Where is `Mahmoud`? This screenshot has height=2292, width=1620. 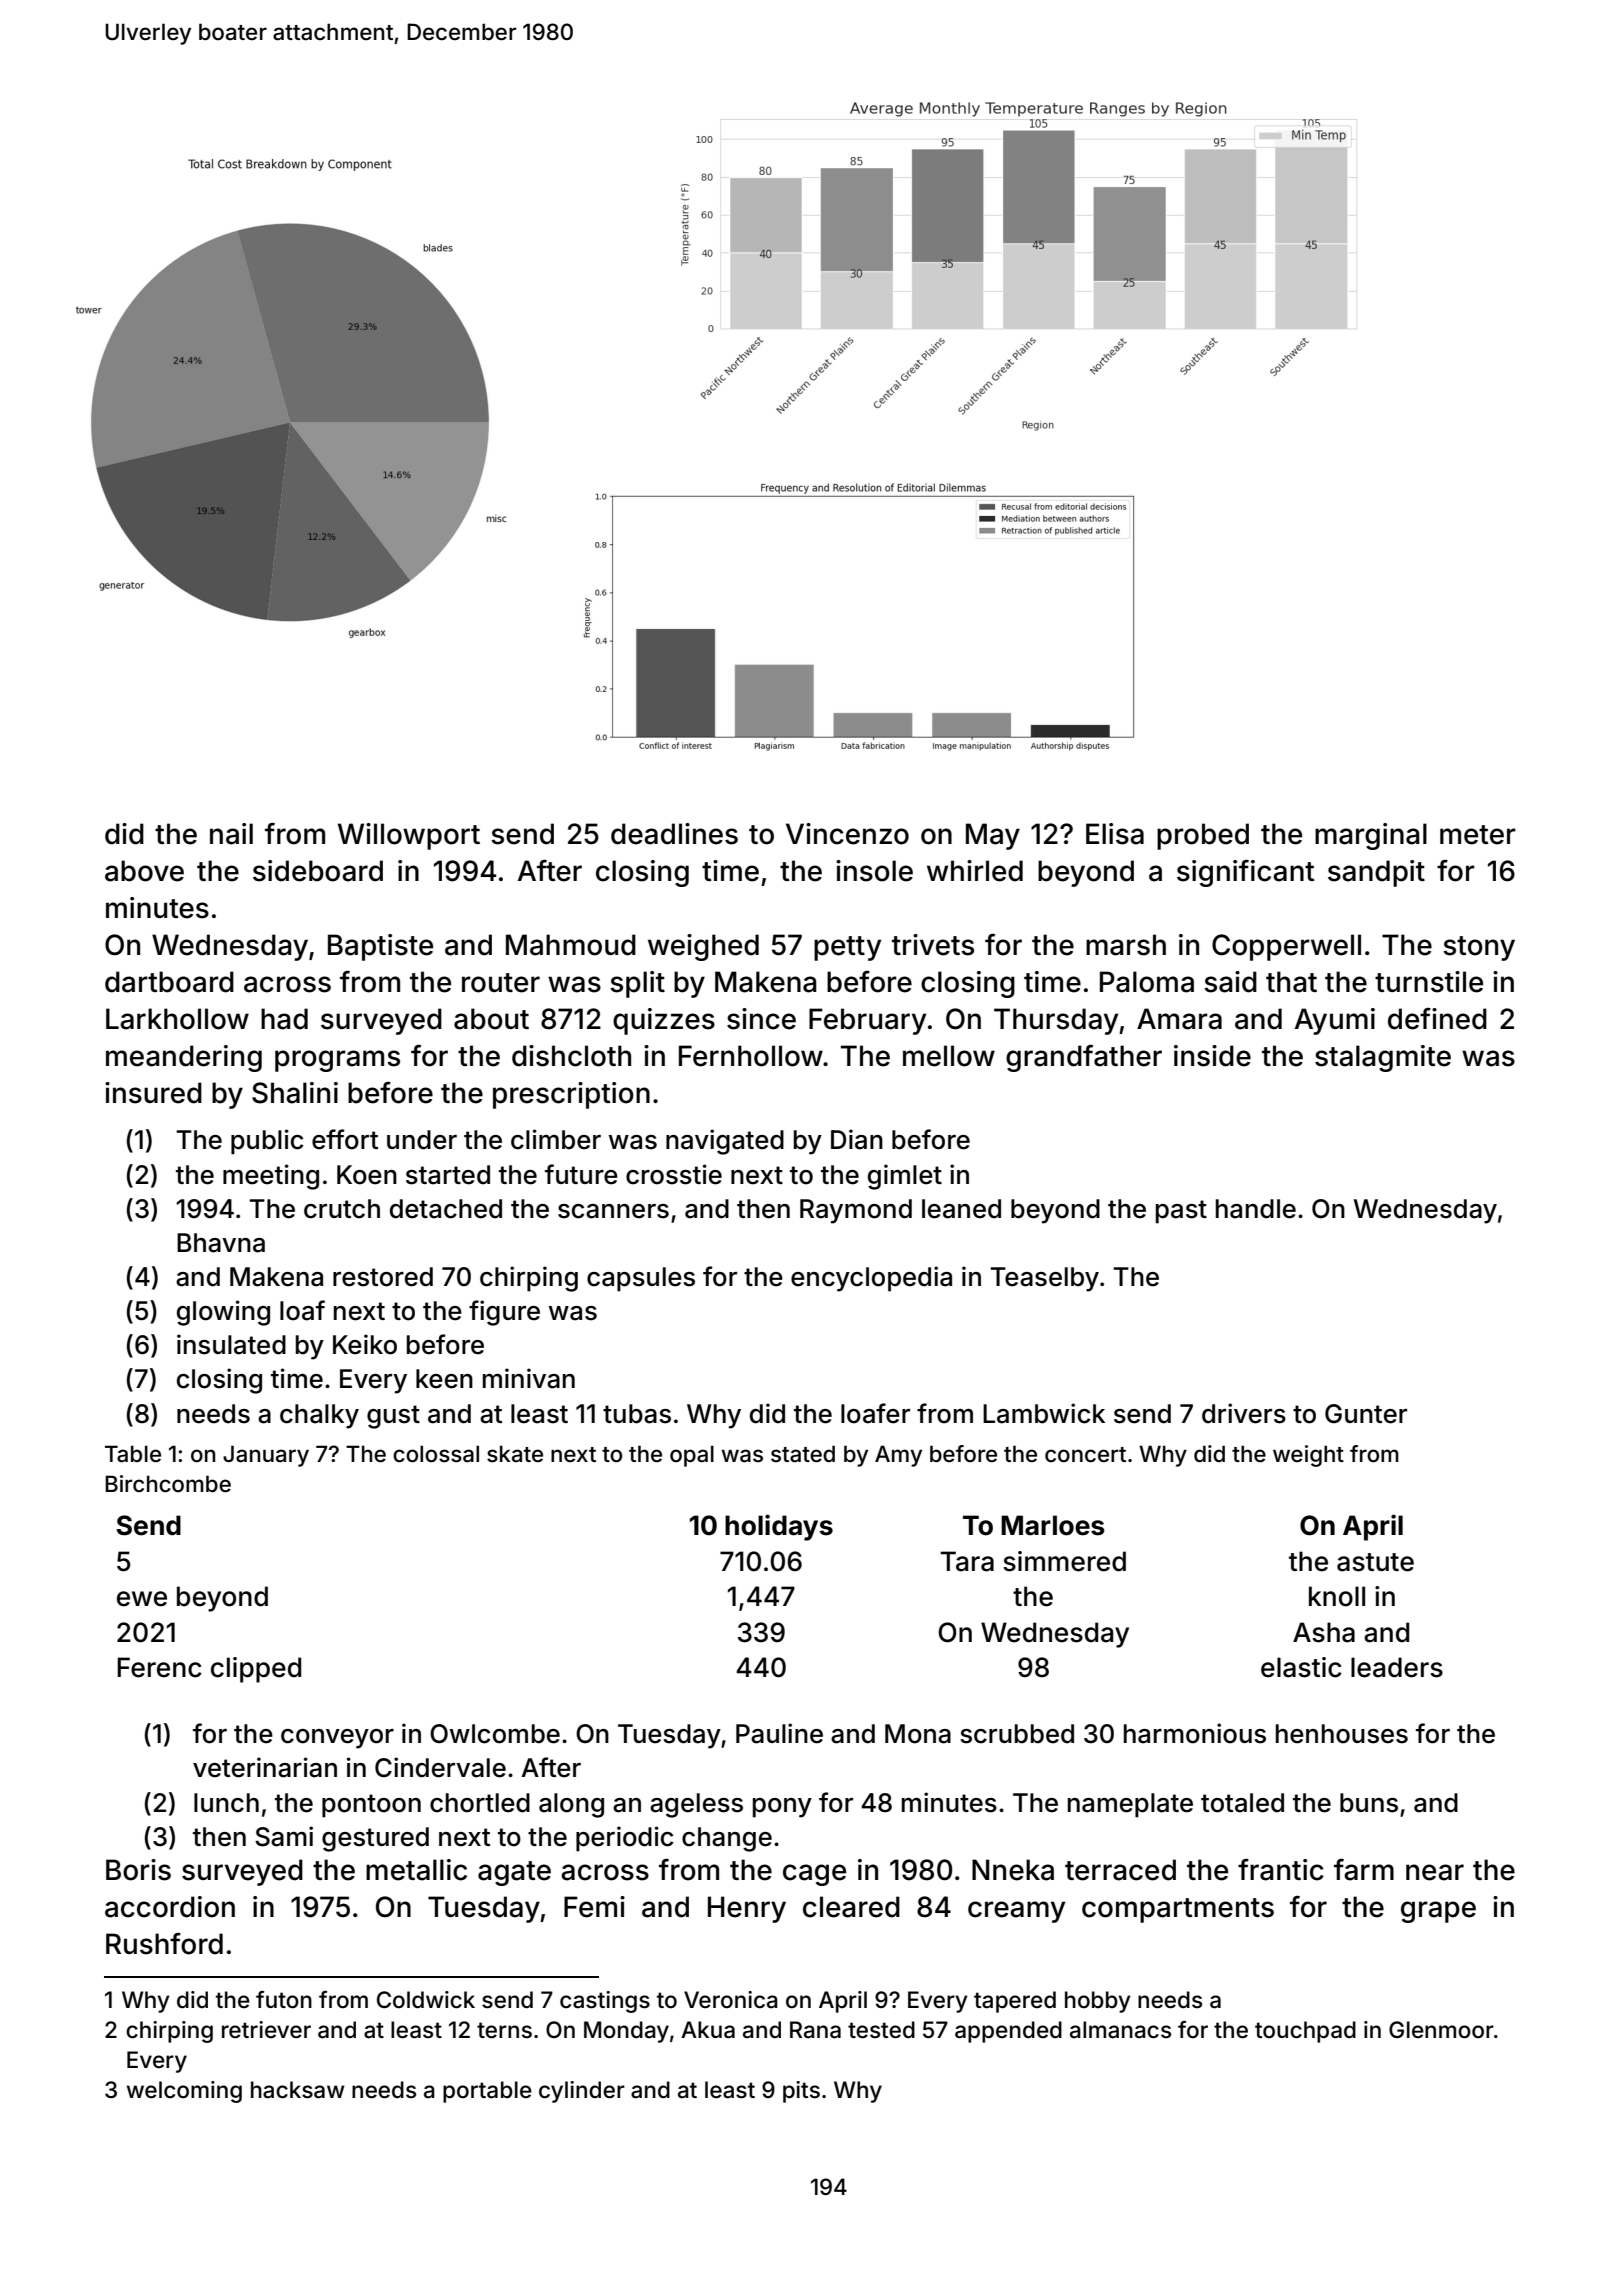
Mahmoud is located at coordinates (571, 945).
